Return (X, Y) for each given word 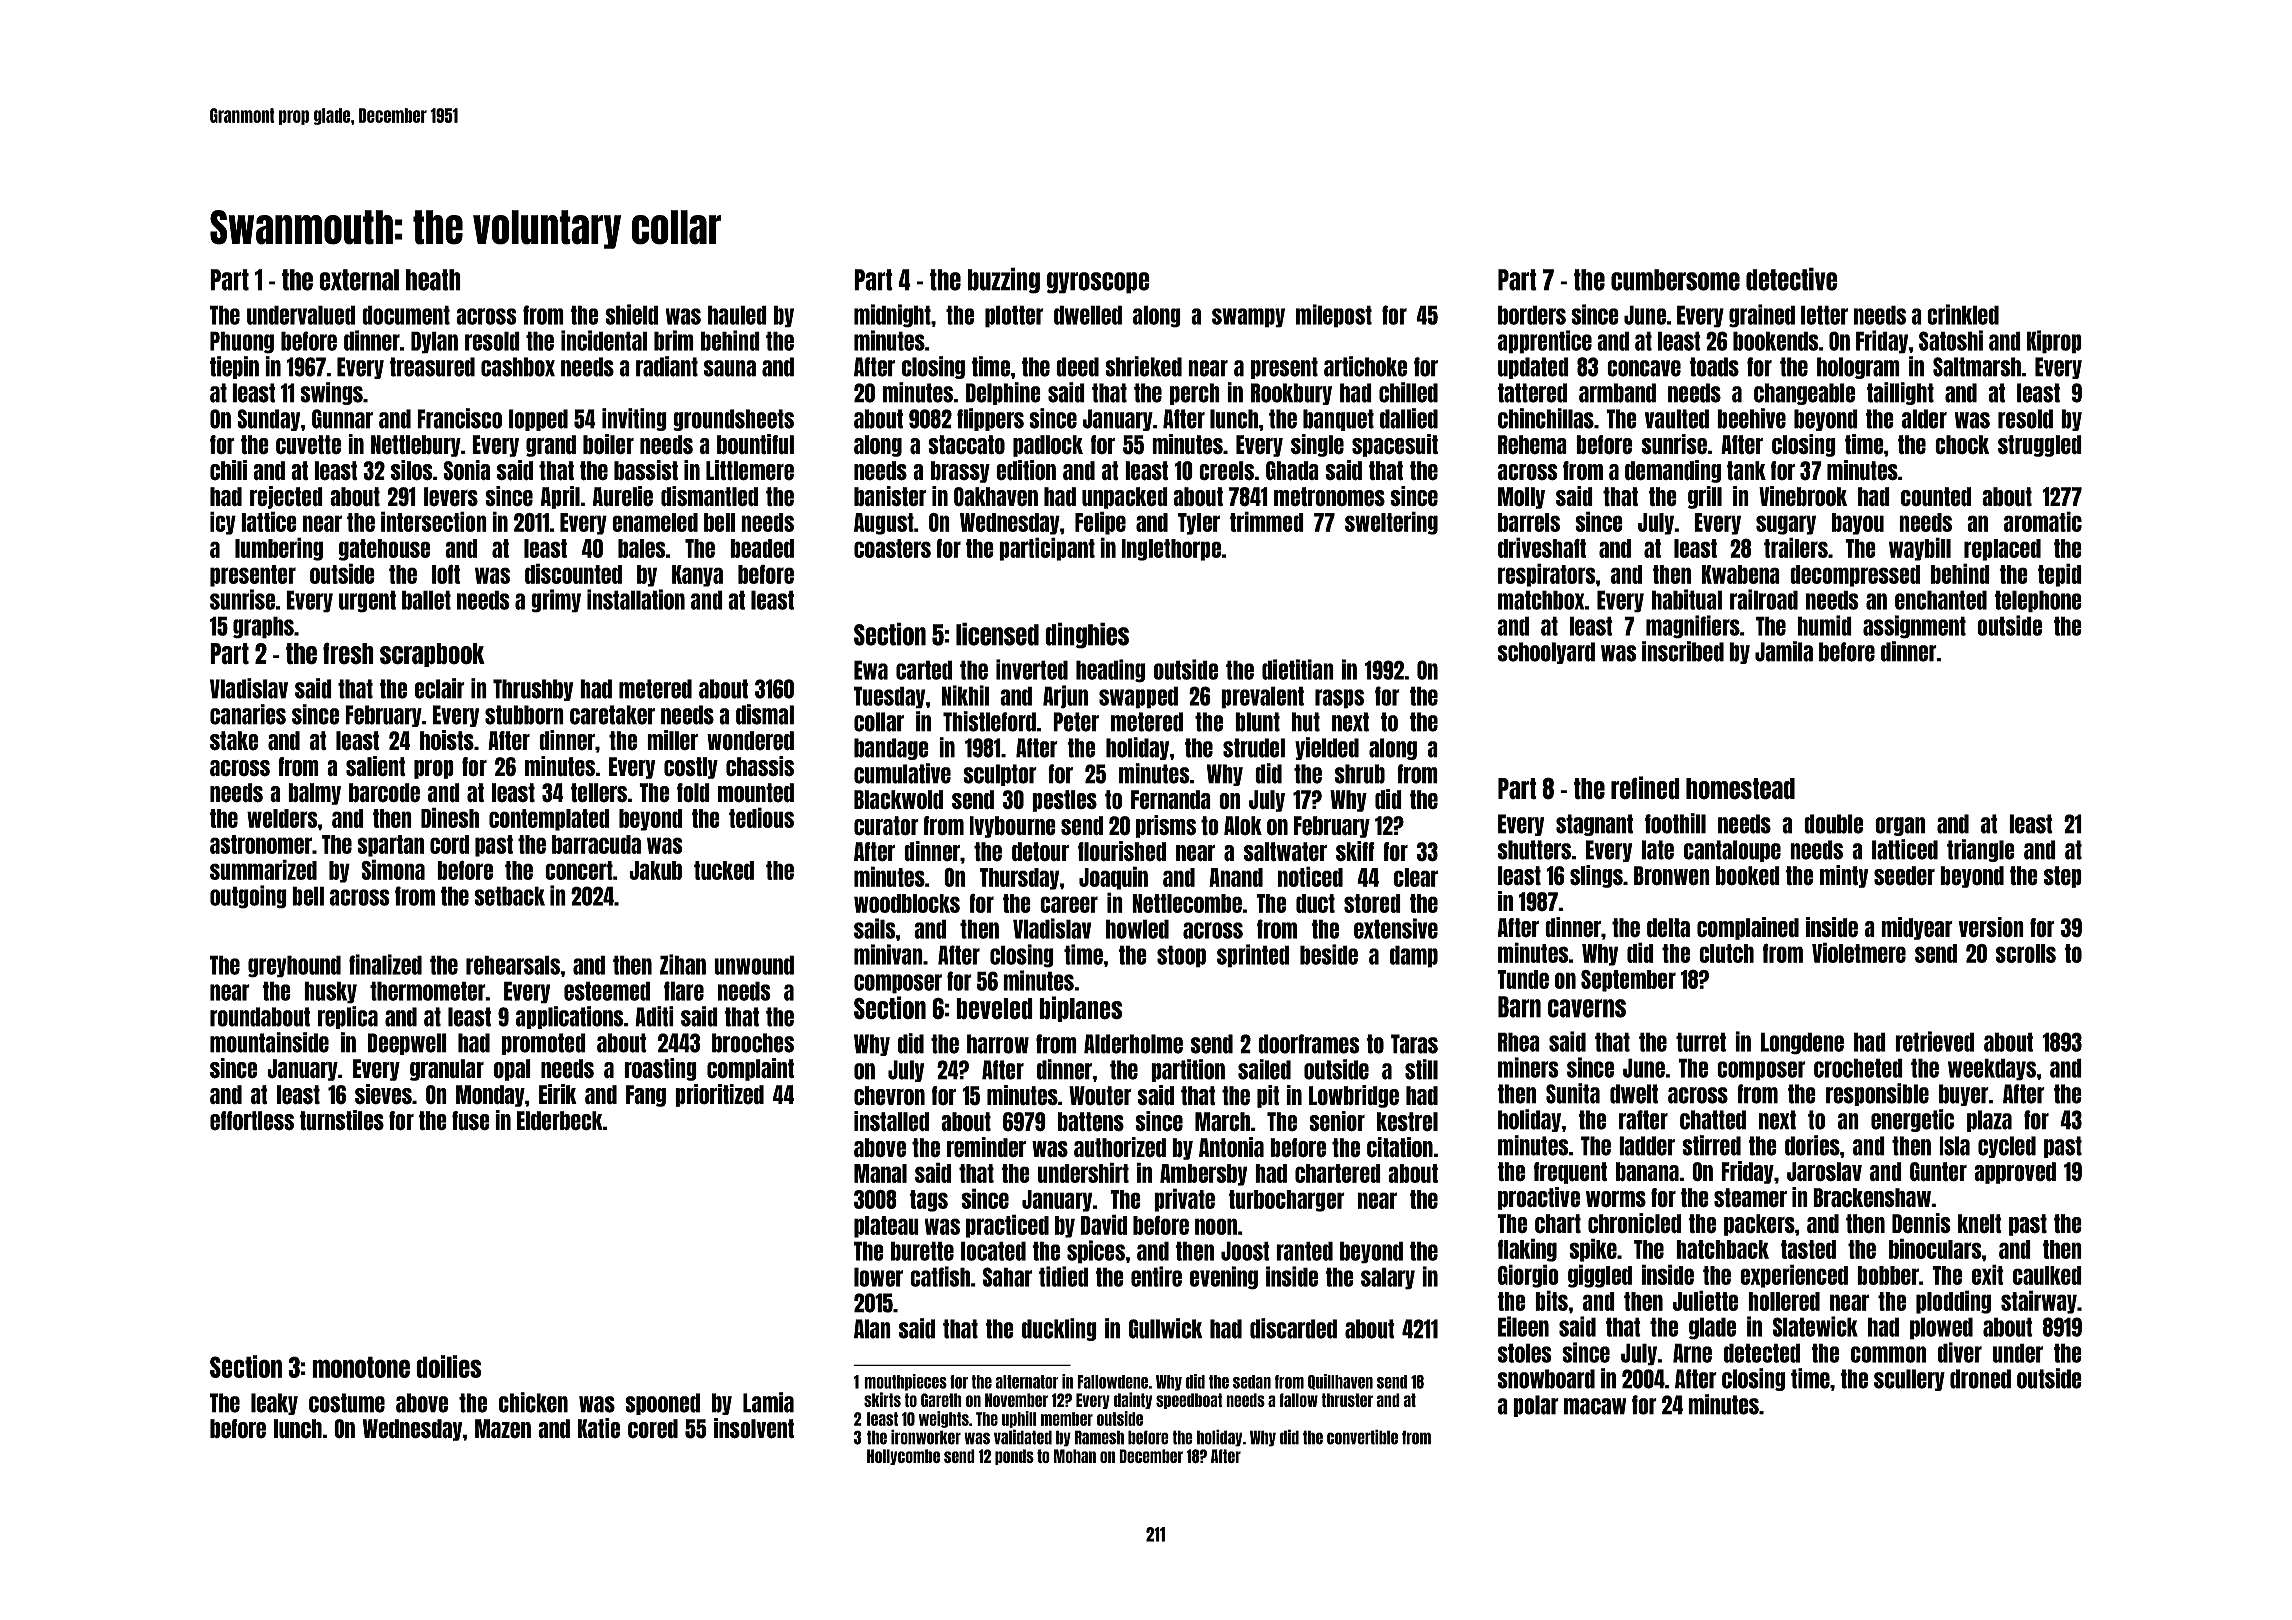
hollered (1784, 1301)
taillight (1900, 393)
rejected (286, 497)
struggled (2040, 446)
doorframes (1309, 1044)
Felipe (1100, 523)
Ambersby (1203, 1175)
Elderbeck (560, 1121)
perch (1195, 394)
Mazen (503, 1429)
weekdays (1992, 1069)
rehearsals (513, 965)
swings (331, 393)
